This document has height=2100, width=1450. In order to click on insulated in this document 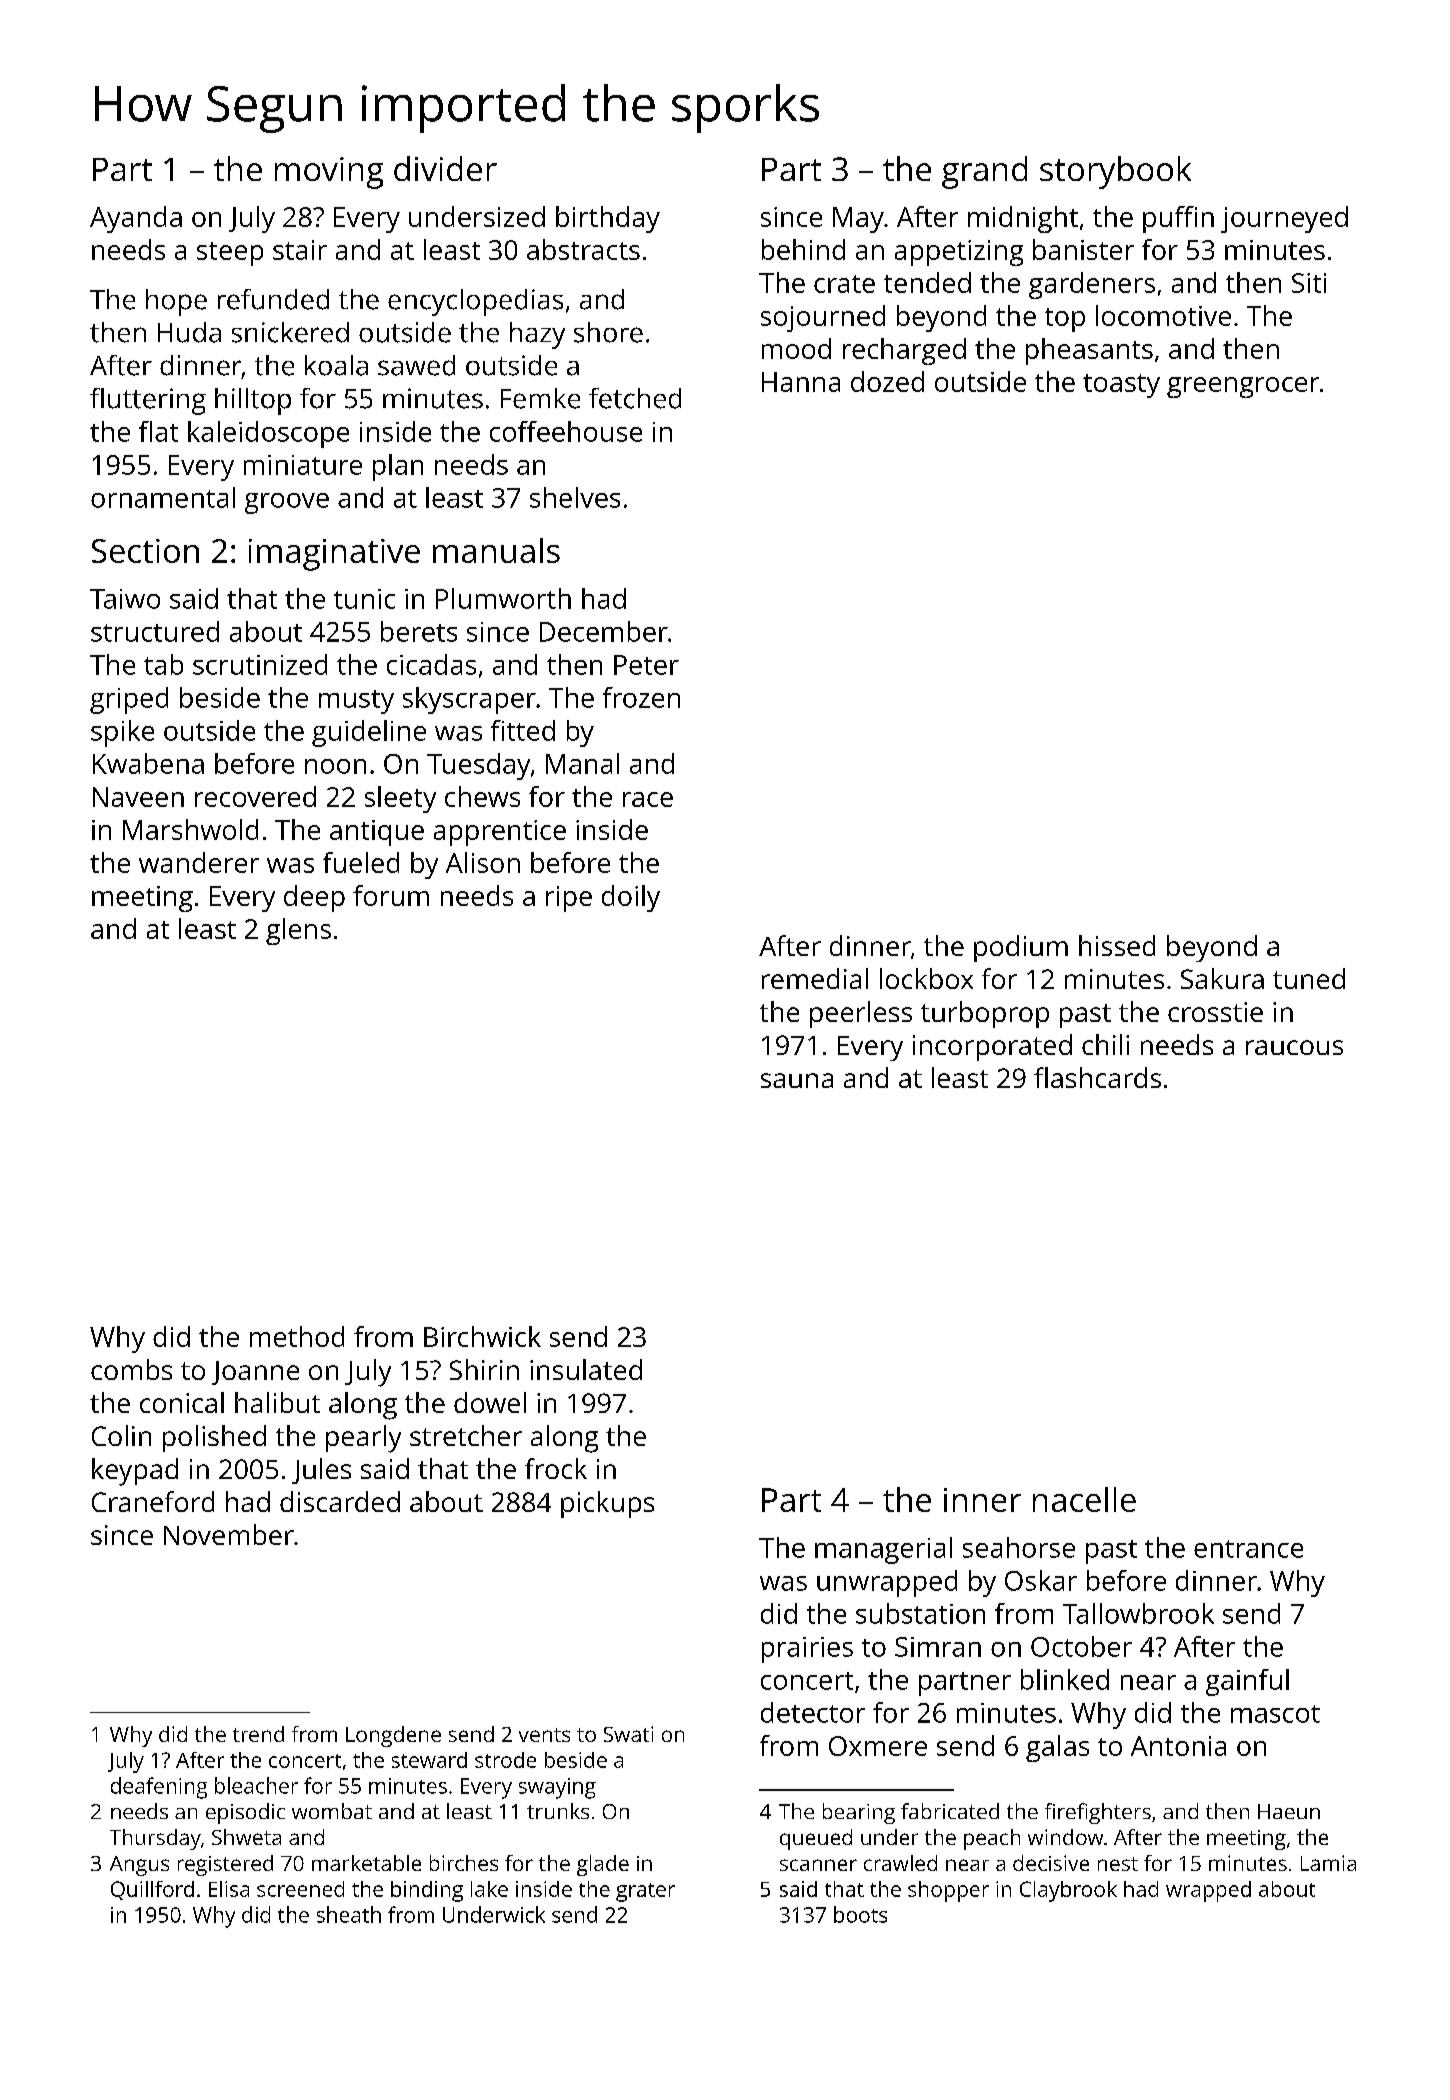, I will do `click(586, 1369)`.
